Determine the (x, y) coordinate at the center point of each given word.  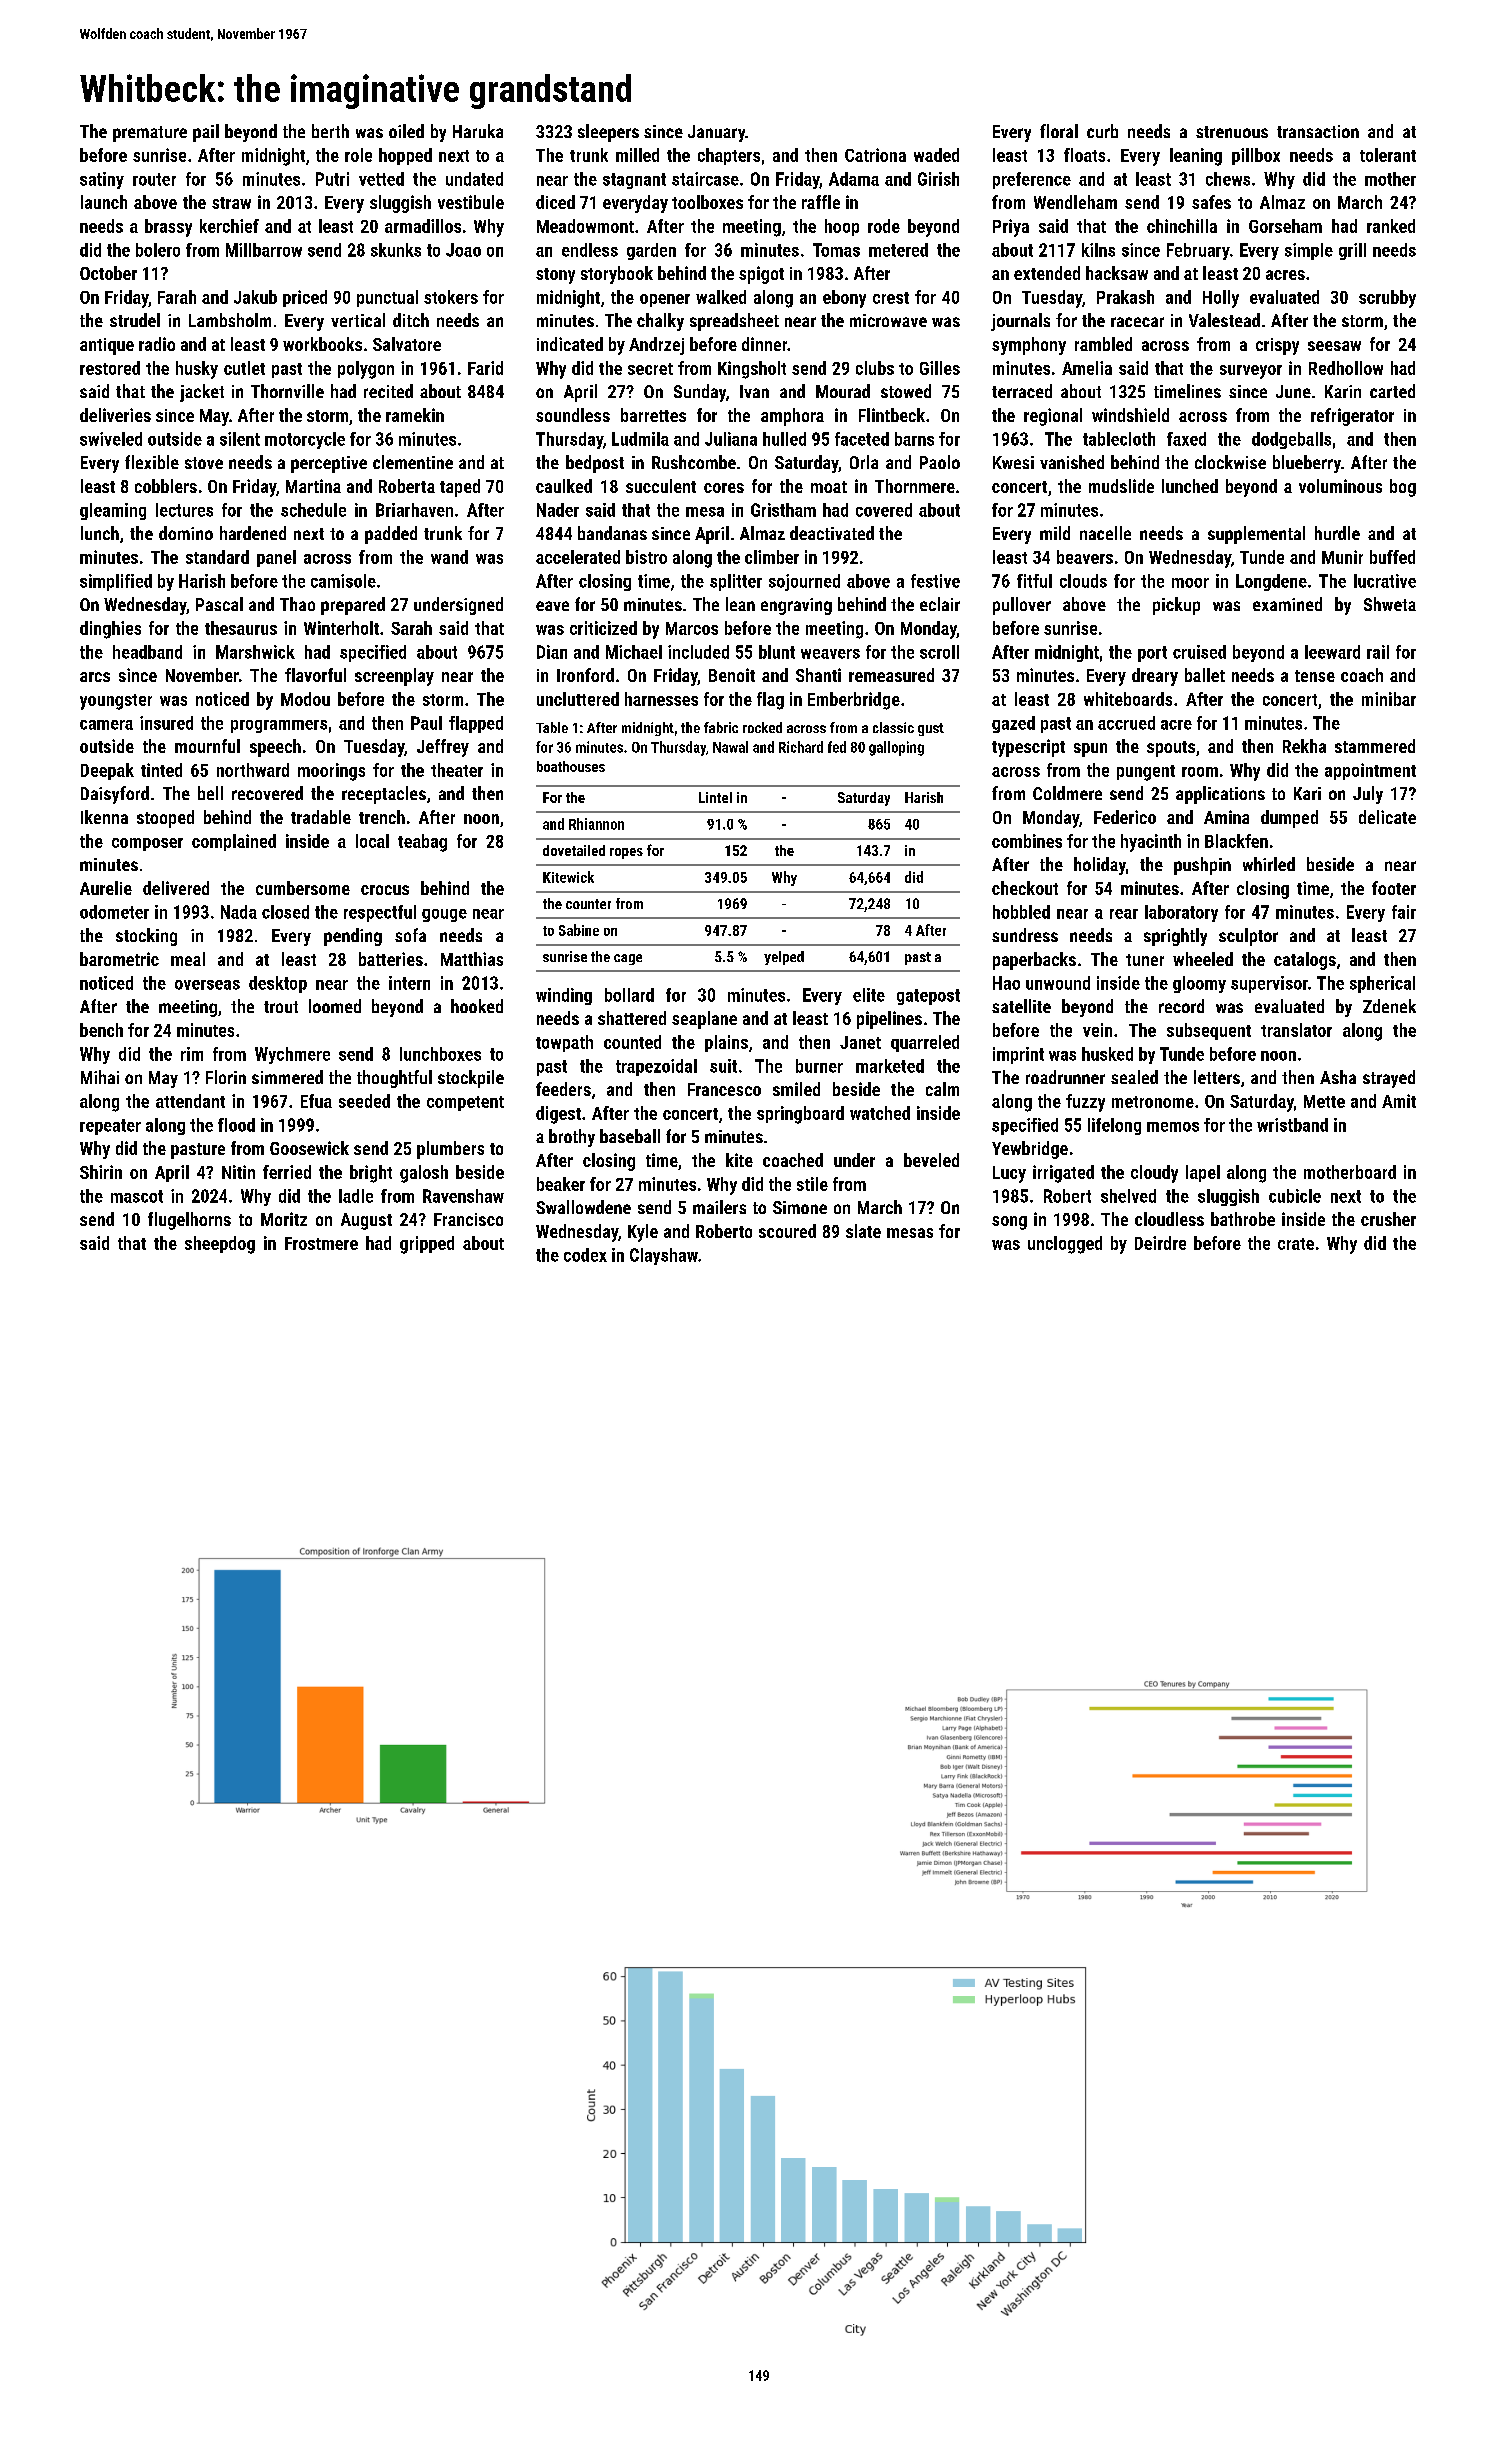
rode (884, 226)
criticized (603, 628)
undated (474, 179)
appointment (1370, 771)
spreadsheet (734, 322)
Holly (1221, 299)
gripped (427, 1245)
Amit (1399, 1101)
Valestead (1224, 320)
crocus (385, 890)
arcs (95, 677)
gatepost (928, 997)
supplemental (1256, 535)
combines (1027, 841)
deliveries (115, 415)
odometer (114, 912)
